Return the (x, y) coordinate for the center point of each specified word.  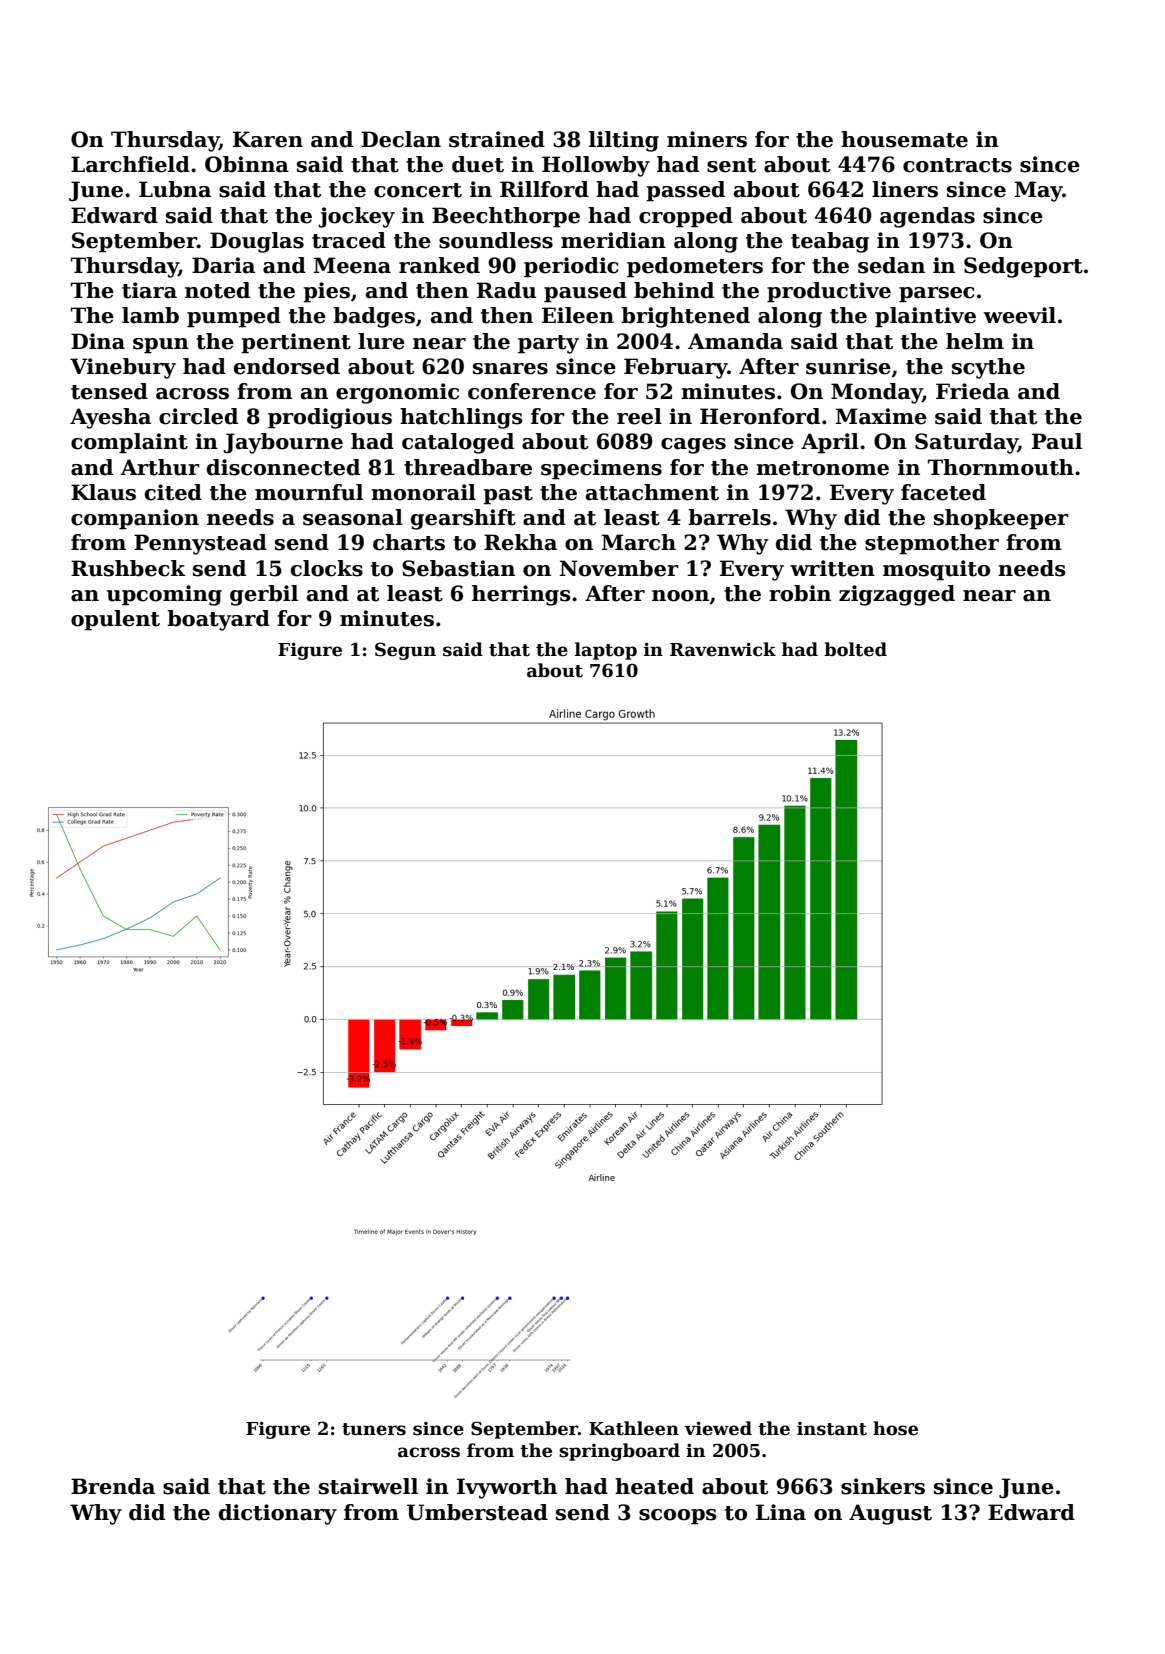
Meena (352, 265)
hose (895, 1428)
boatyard (218, 620)
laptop (606, 651)
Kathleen (634, 1428)
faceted (943, 492)
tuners (374, 1429)
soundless (496, 240)
